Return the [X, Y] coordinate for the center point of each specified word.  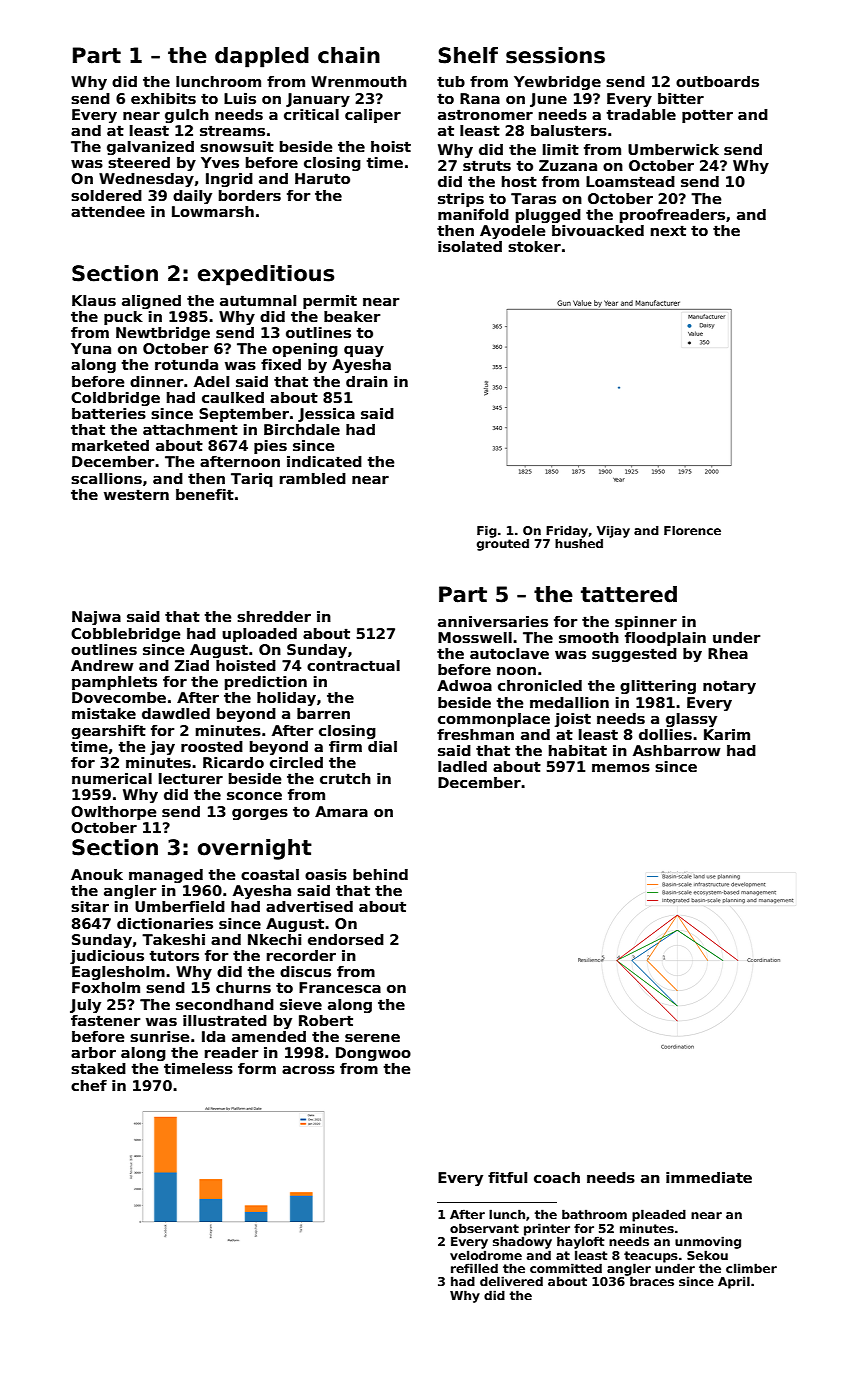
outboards [717, 81]
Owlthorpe [113, 813]
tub [451, 81]
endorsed [346, 940]
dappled [262, 57]
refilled [474, 1268]
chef [89, 1085]
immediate [709, 1177]
